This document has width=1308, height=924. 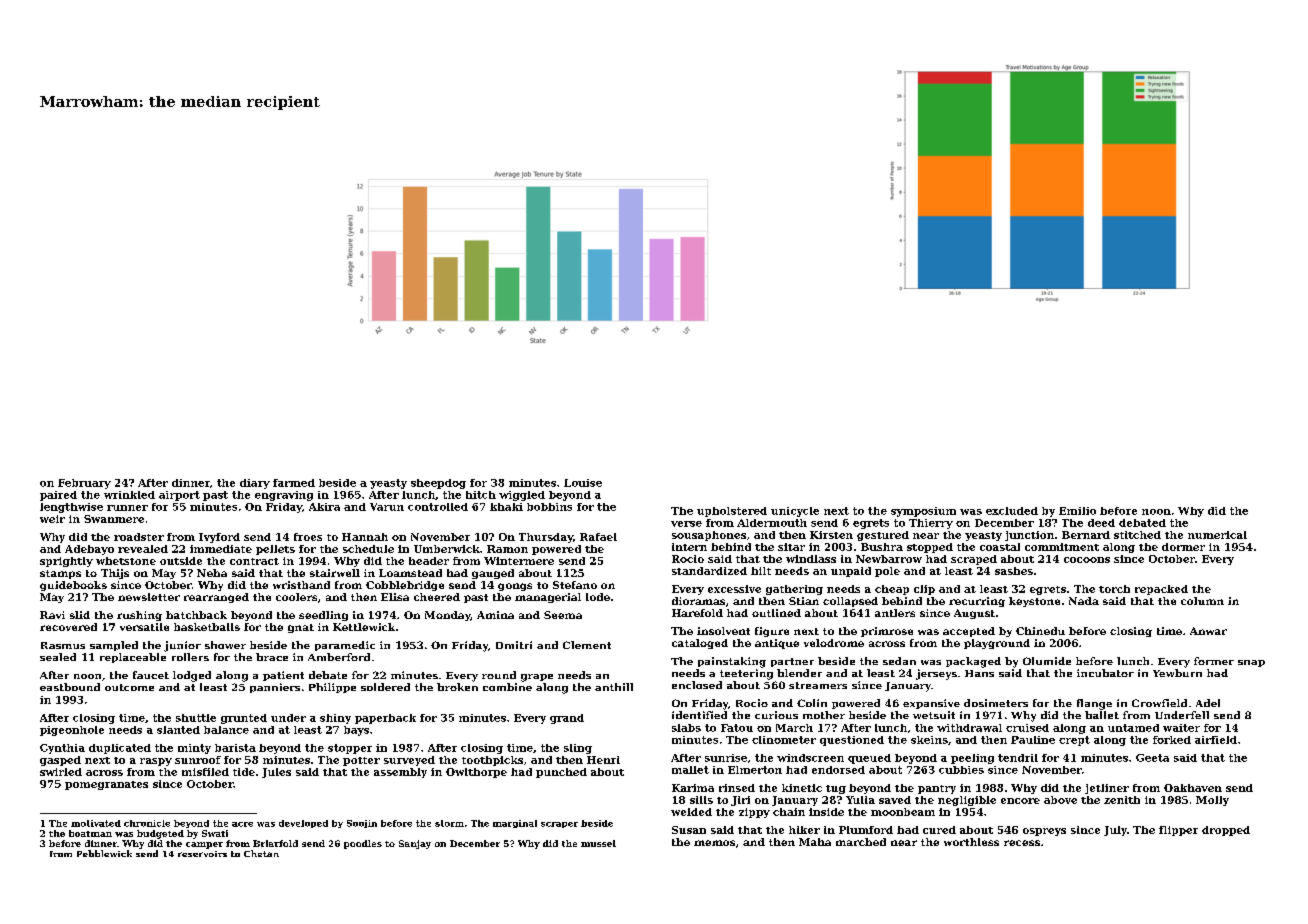 What do you see at coordinates (852, 741) in the document?
I see `questioned` at bounding box center [852, 741].
